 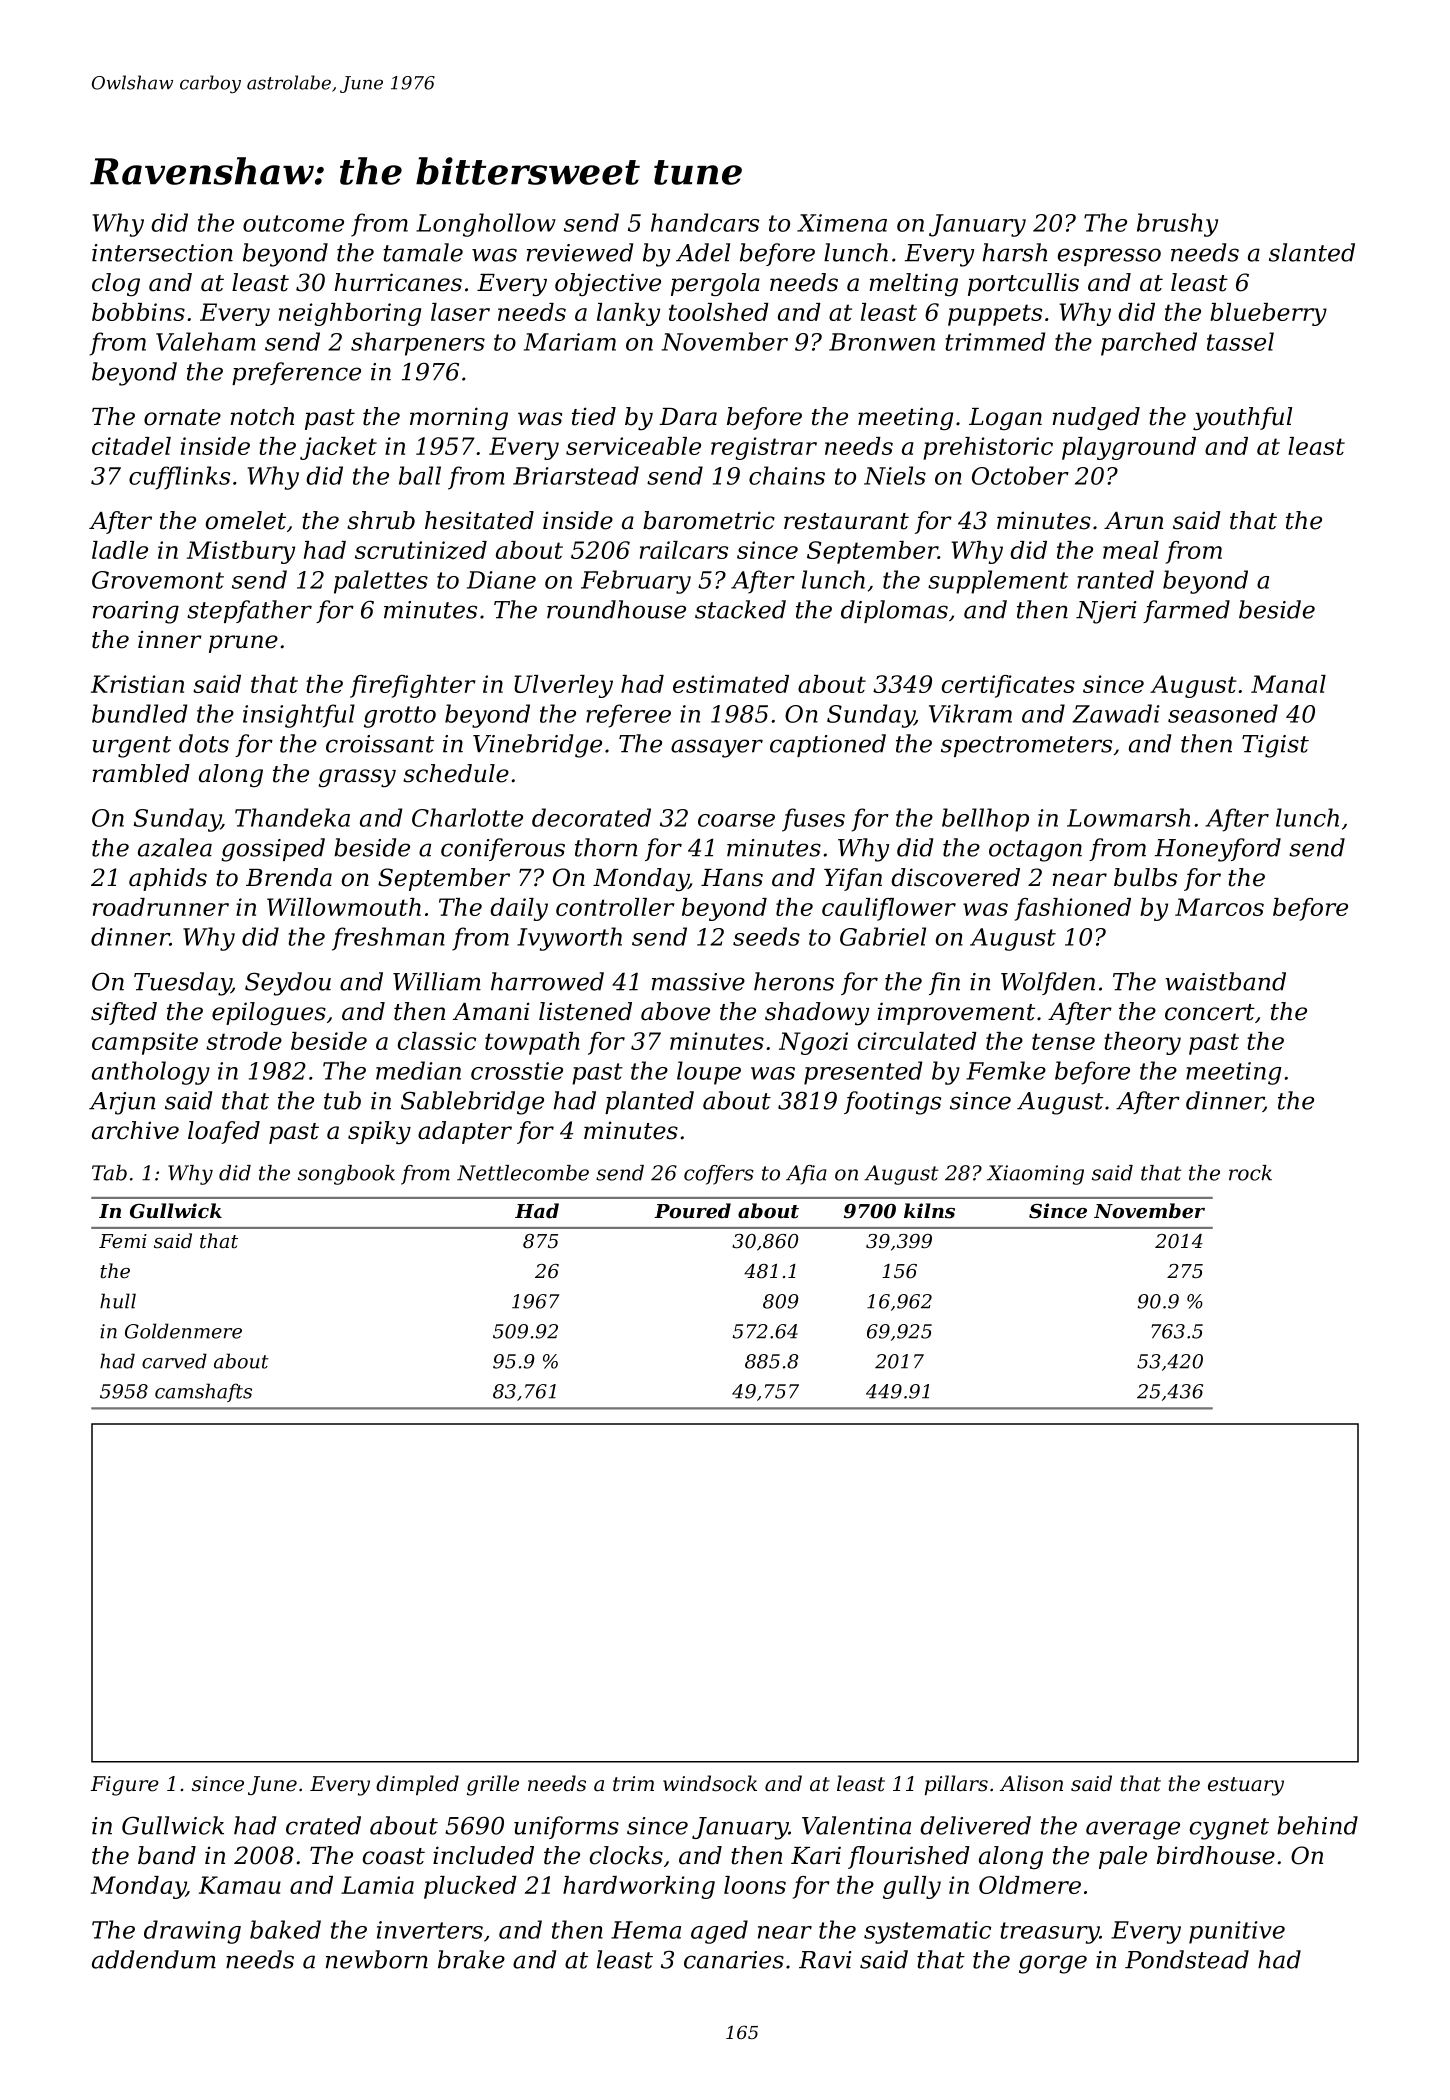 I want to click on Afia, so click(x=806, y=1175).
